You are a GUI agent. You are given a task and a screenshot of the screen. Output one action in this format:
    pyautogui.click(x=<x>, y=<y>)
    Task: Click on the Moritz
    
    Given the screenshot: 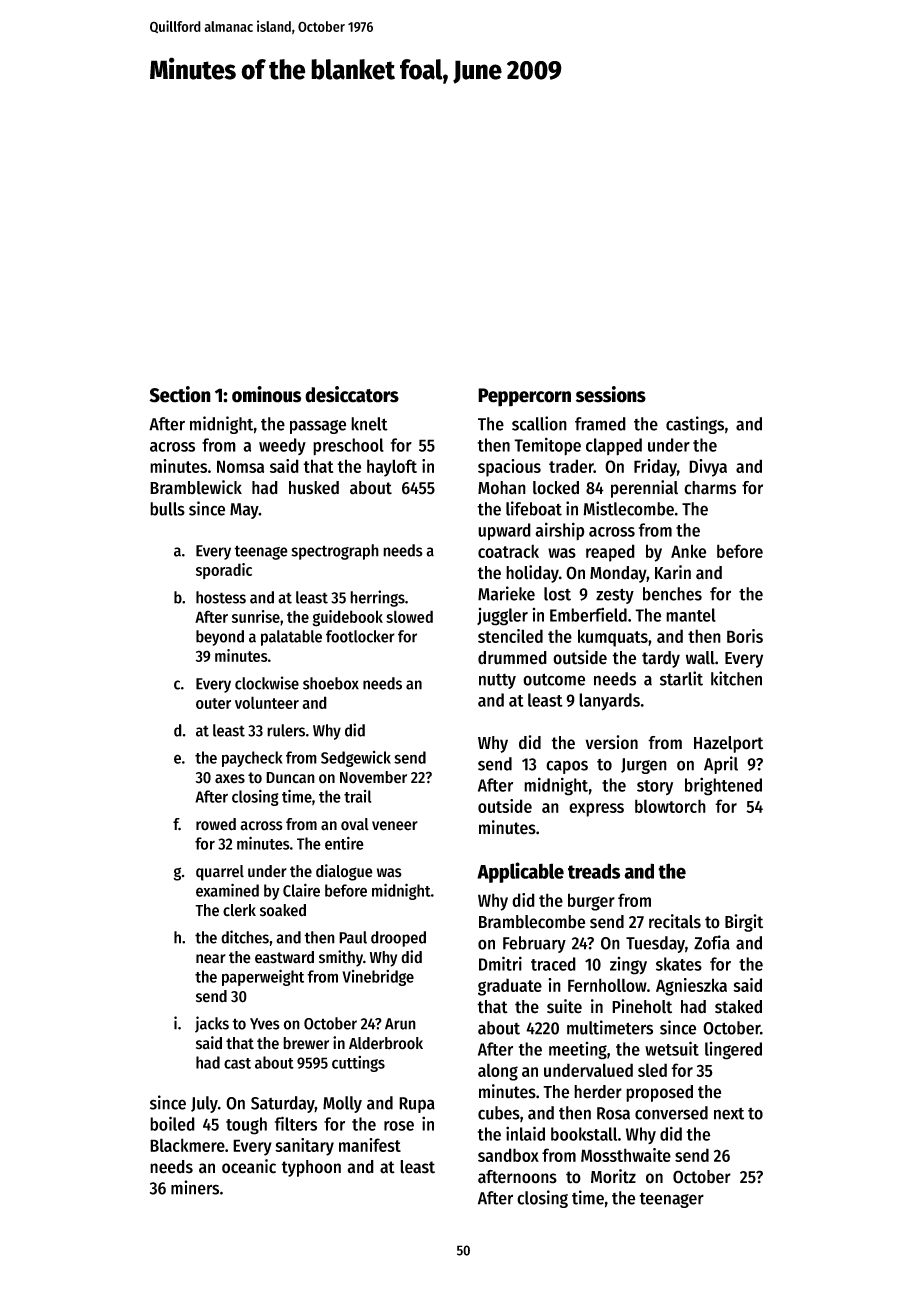 What is the action you would take?
    pyautogui.click(x=613, y=1176)
